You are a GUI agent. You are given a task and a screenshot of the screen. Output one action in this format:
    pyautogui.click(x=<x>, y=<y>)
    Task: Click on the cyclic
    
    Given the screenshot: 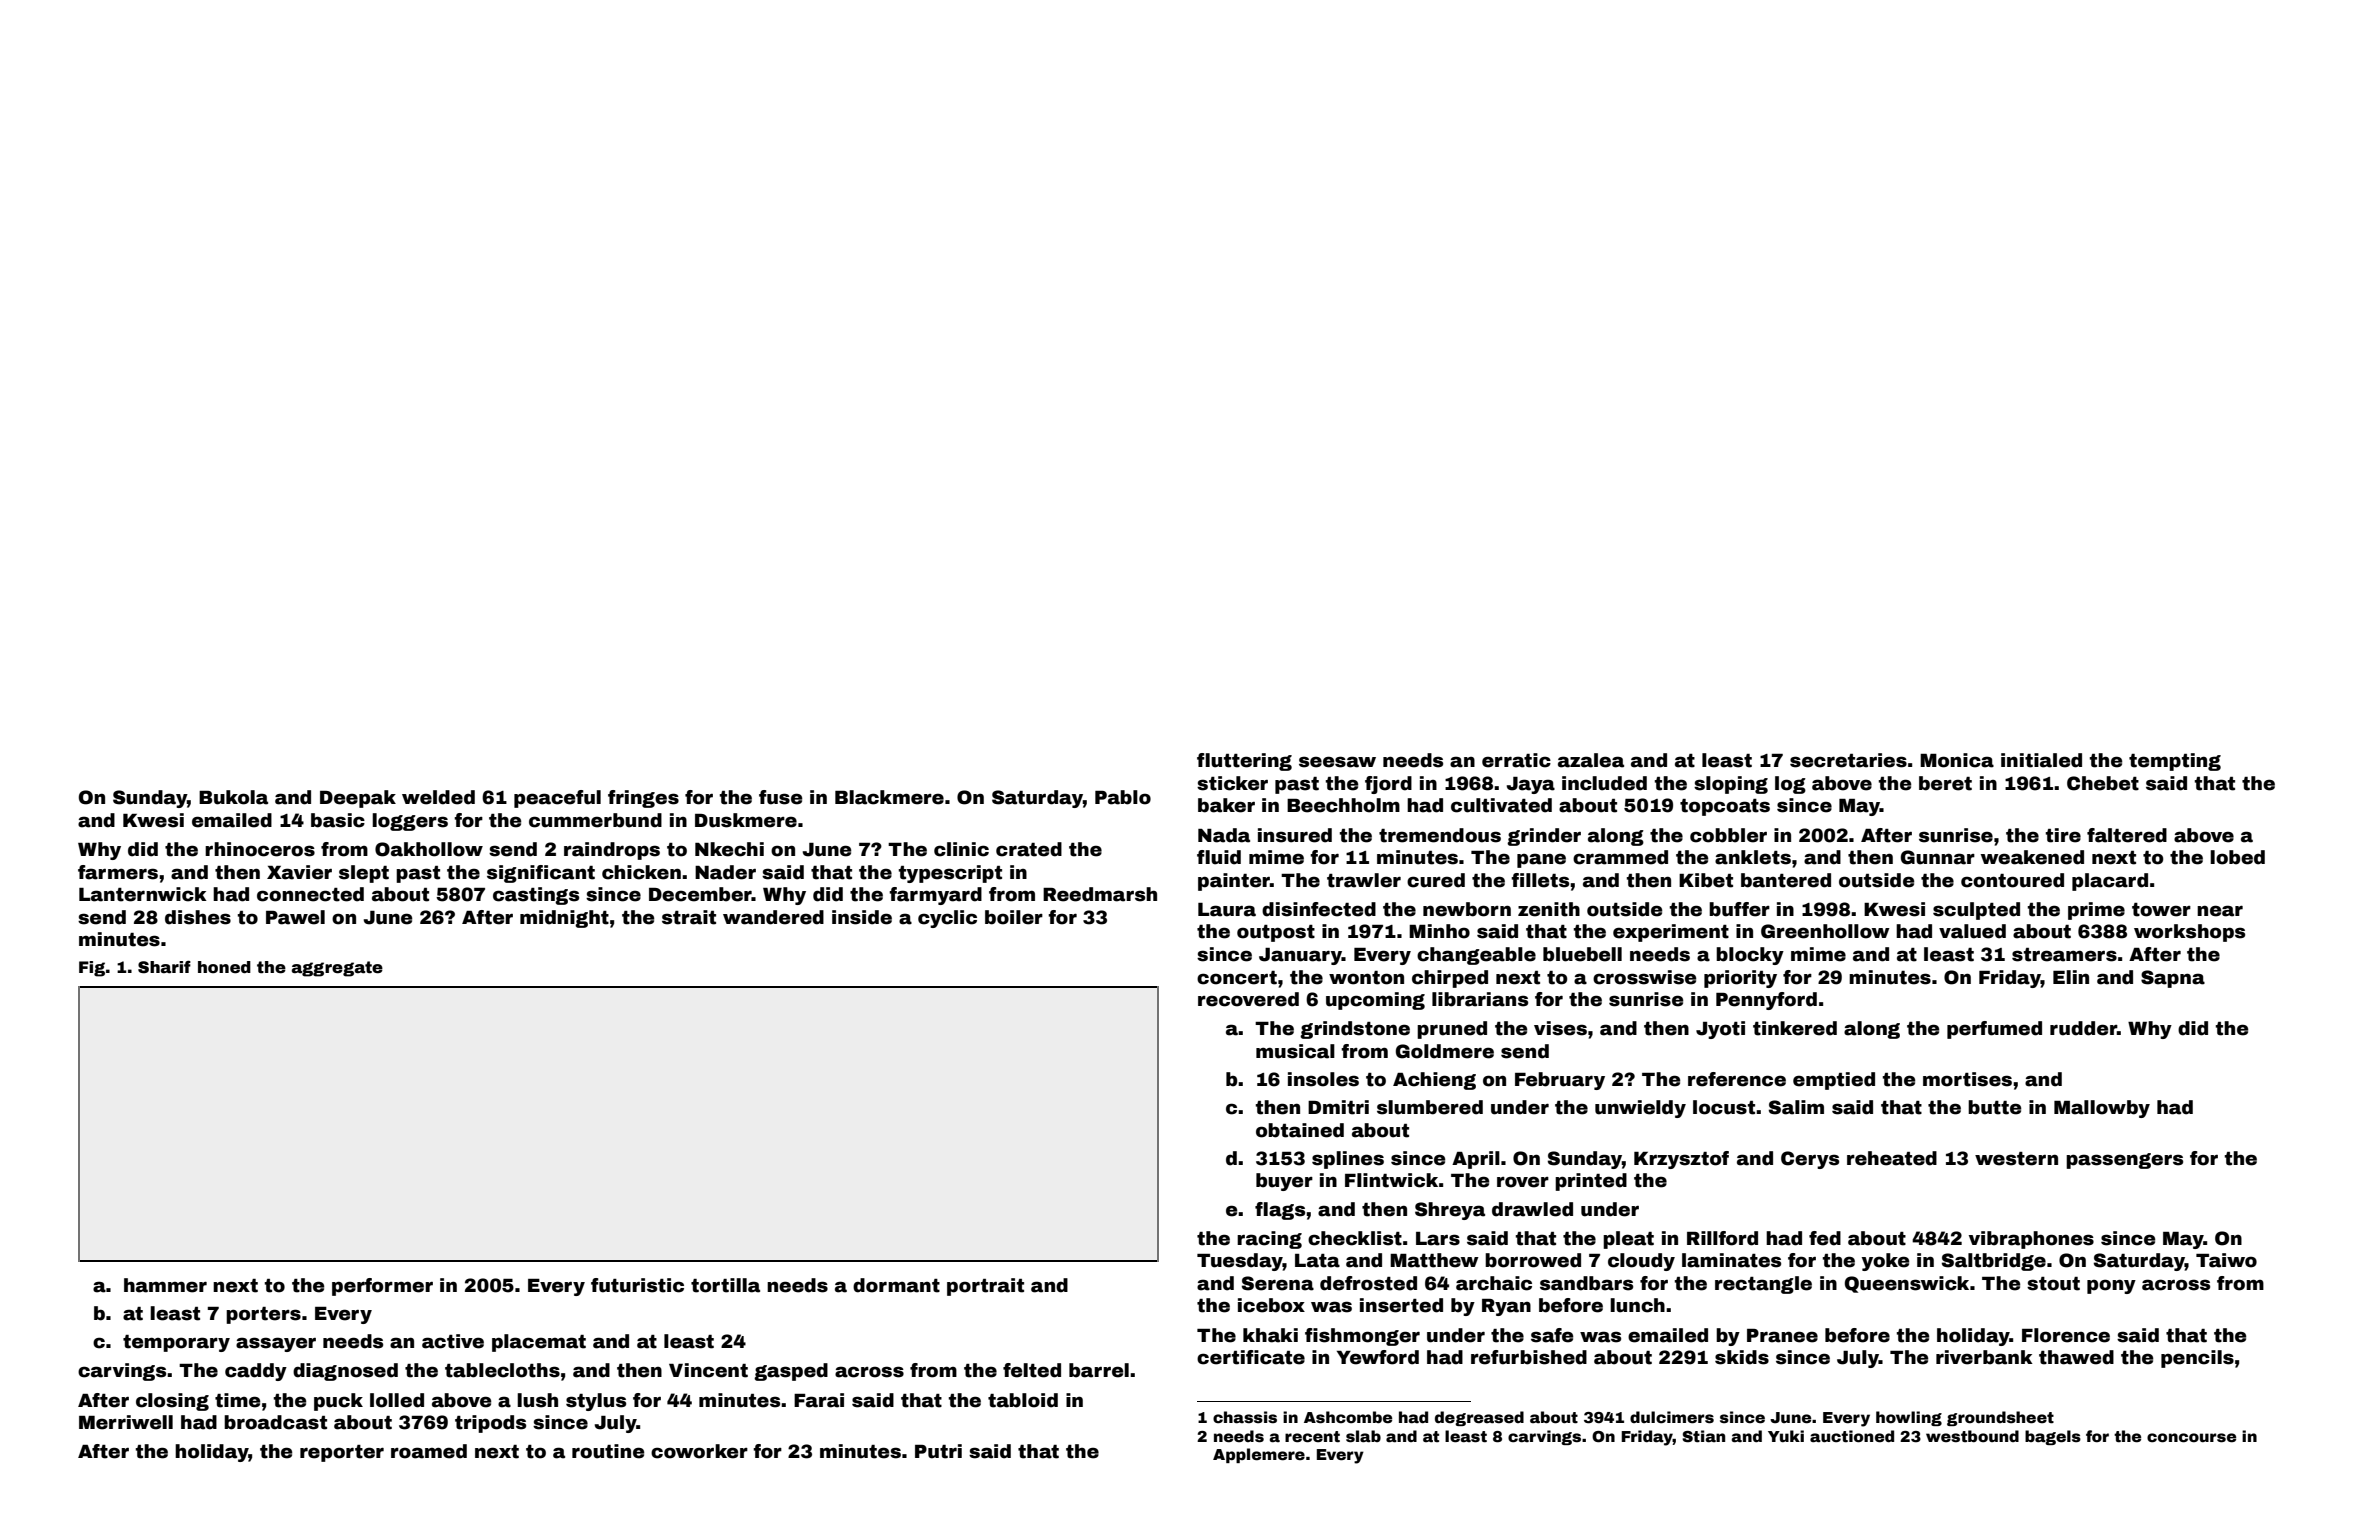 What is the action you would take?
    pyautogui.click(x=947, y=919)
